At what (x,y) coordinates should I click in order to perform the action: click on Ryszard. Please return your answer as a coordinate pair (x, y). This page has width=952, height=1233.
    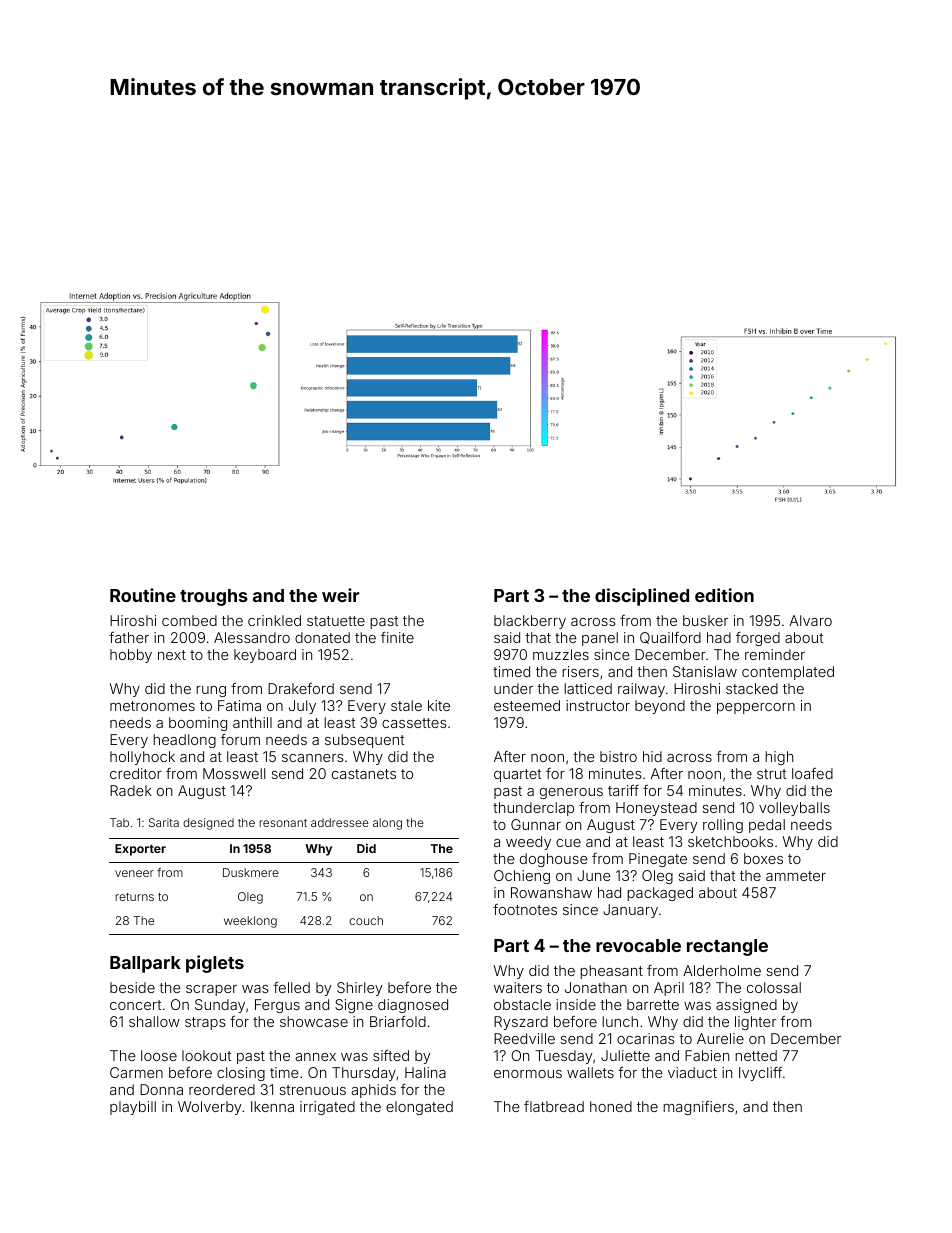
    Looking at the image, I should click on (521, 1023).
